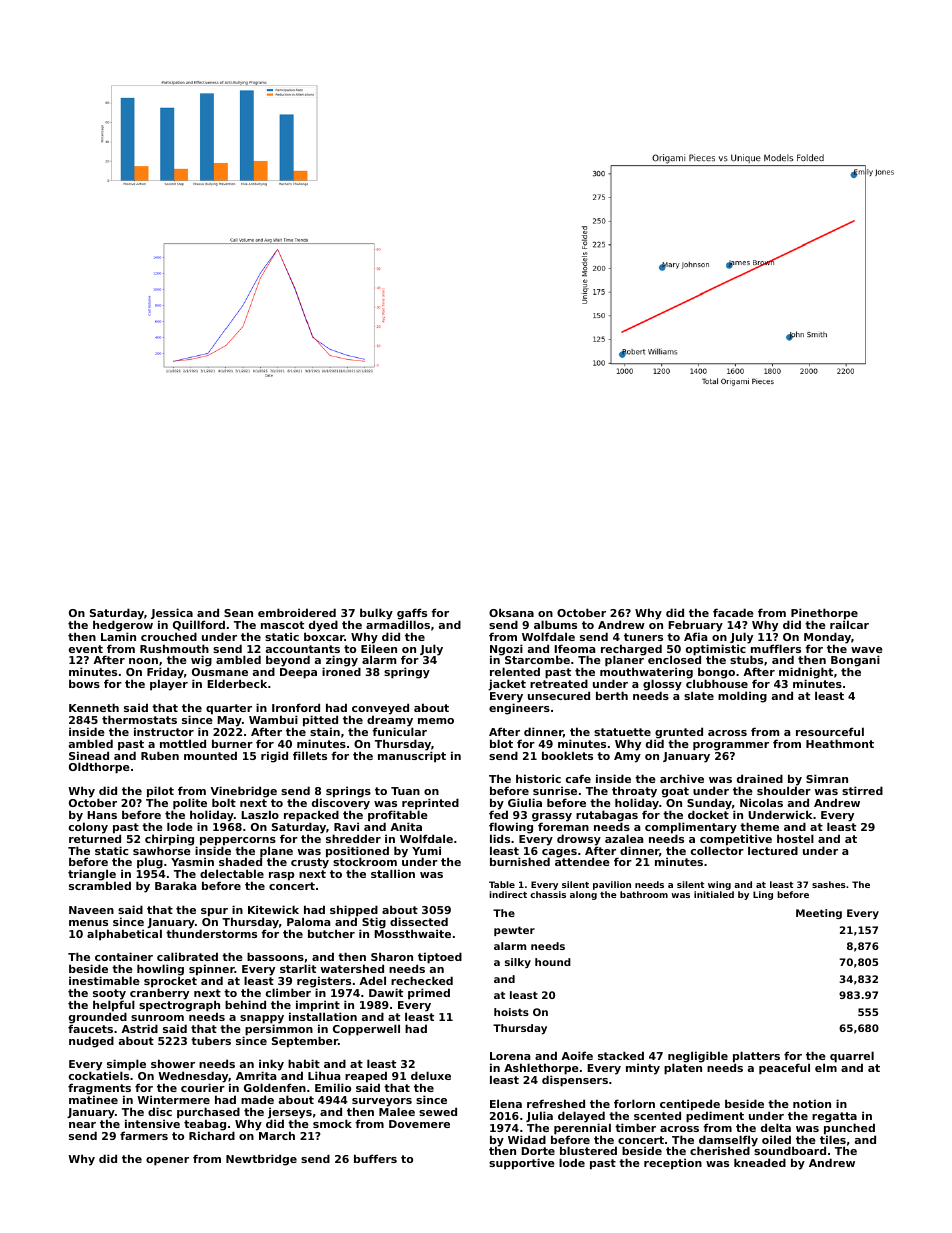 The width and height of the screenshot is (952, 1233). Describe the element at coordinates (699, 696) in the screenshot. I see `slate` at that location.
